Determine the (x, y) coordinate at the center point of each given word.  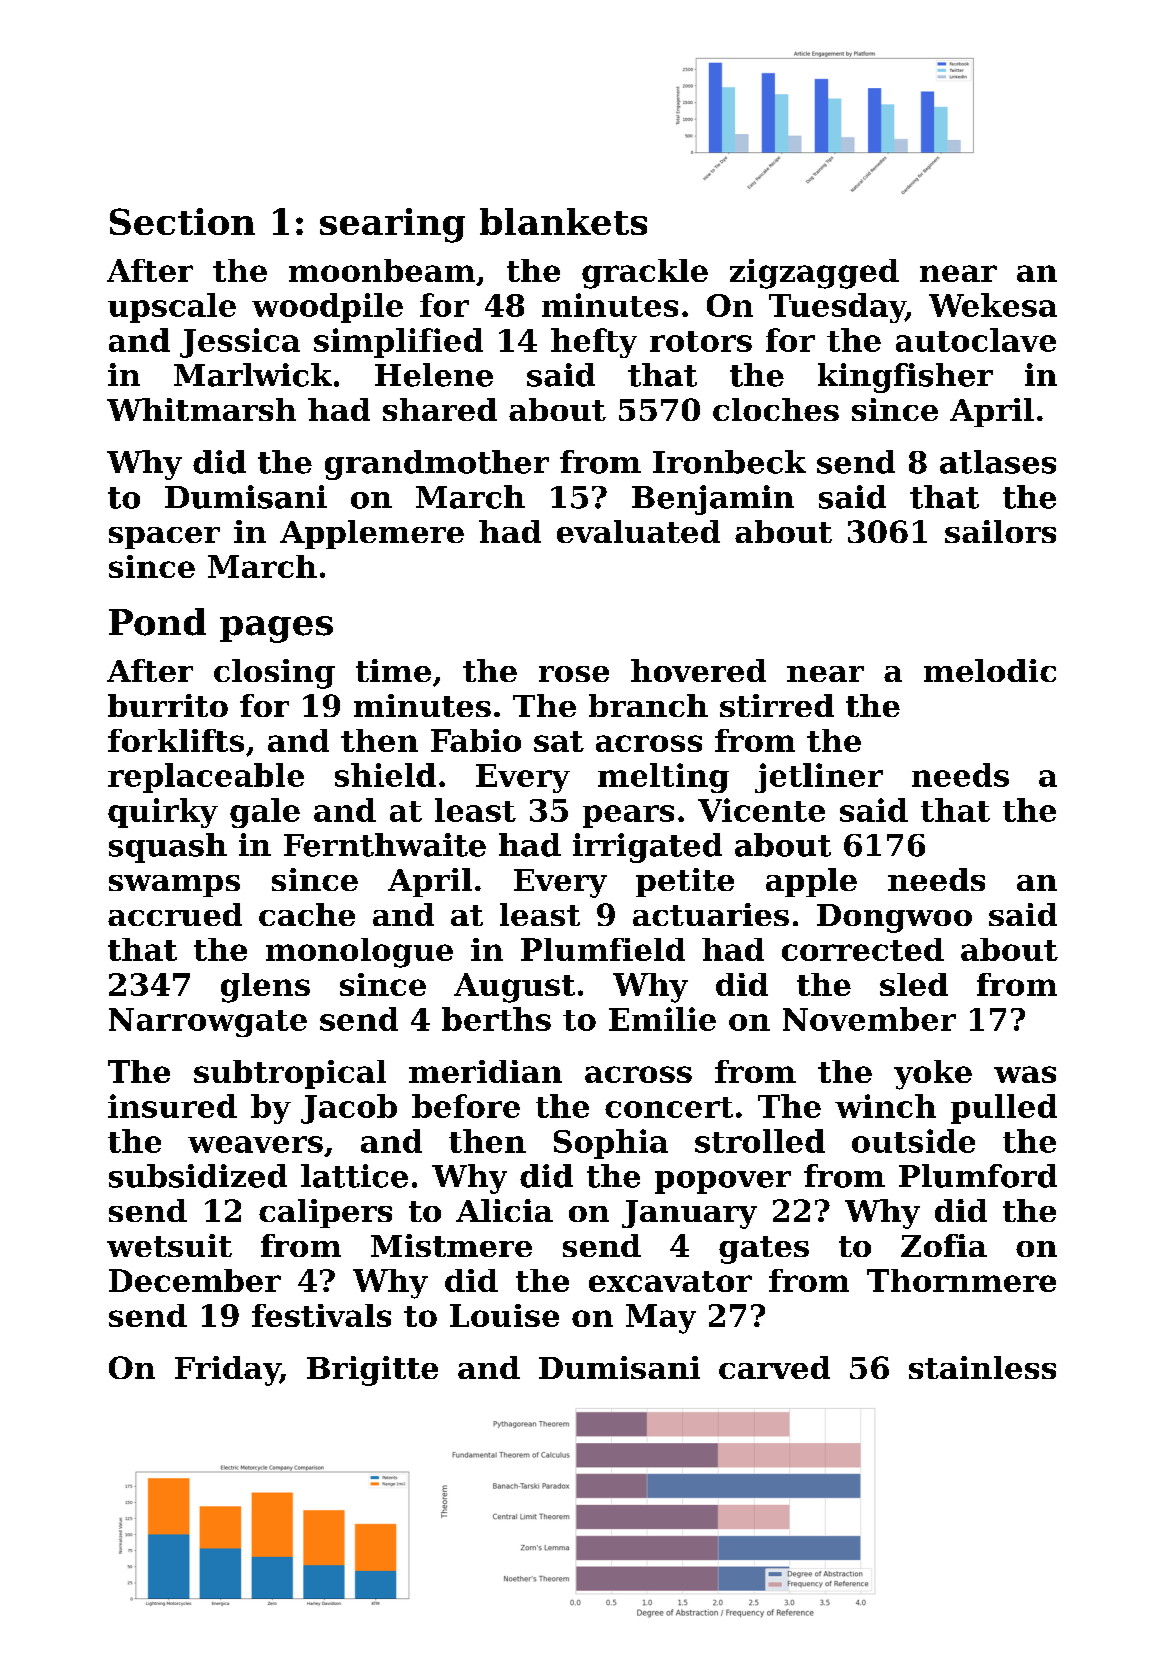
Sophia (611, 1144)
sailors (1000, 531)
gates (764, 1250)
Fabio (476, 740)
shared (440, 409)
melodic (990, 670)
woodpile (327, 308)
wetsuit (169, 1245)
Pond (157, 622)
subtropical (290, 1074)
